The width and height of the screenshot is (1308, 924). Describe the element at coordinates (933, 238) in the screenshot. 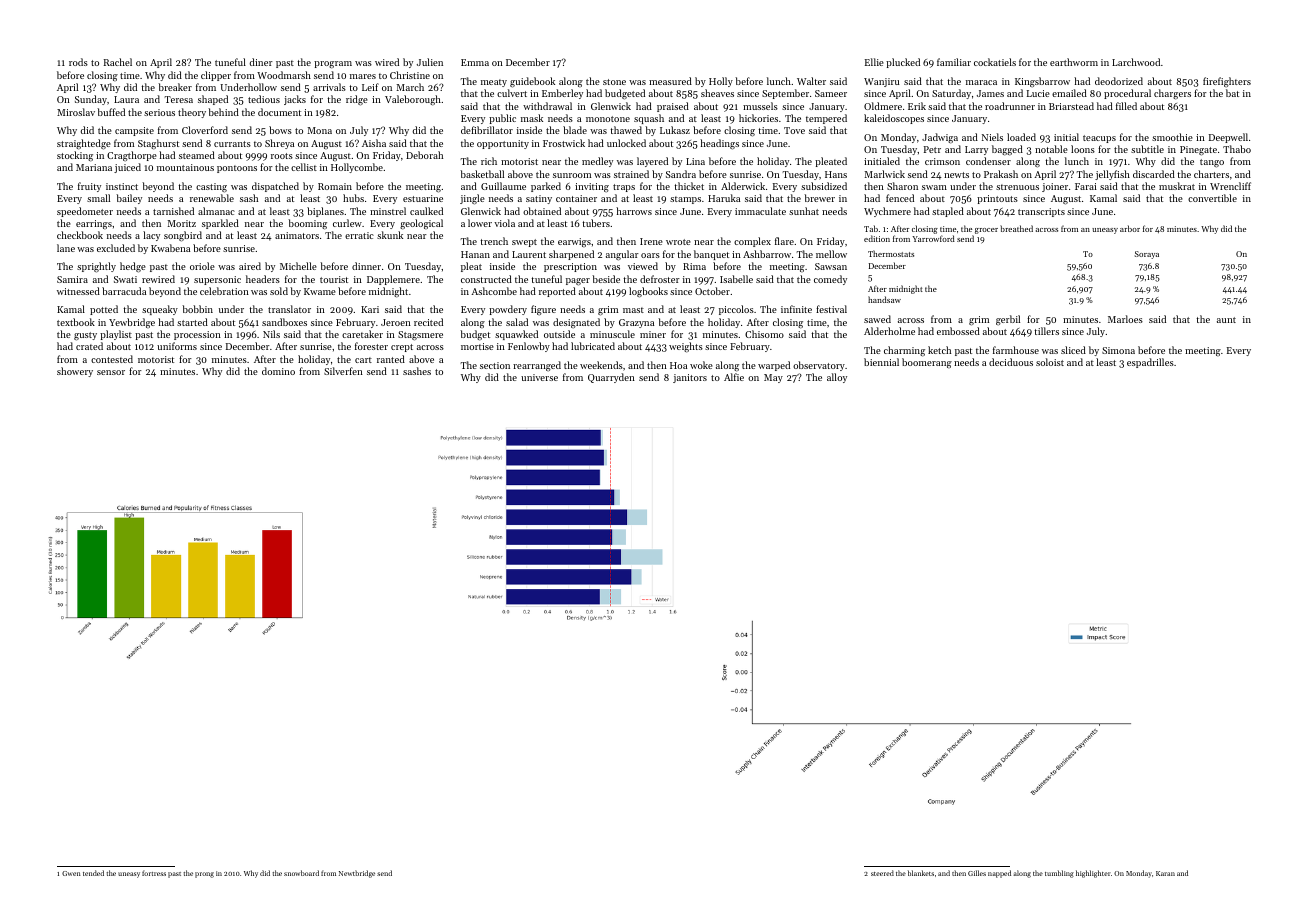

I see `Yarrowford` at that location.
